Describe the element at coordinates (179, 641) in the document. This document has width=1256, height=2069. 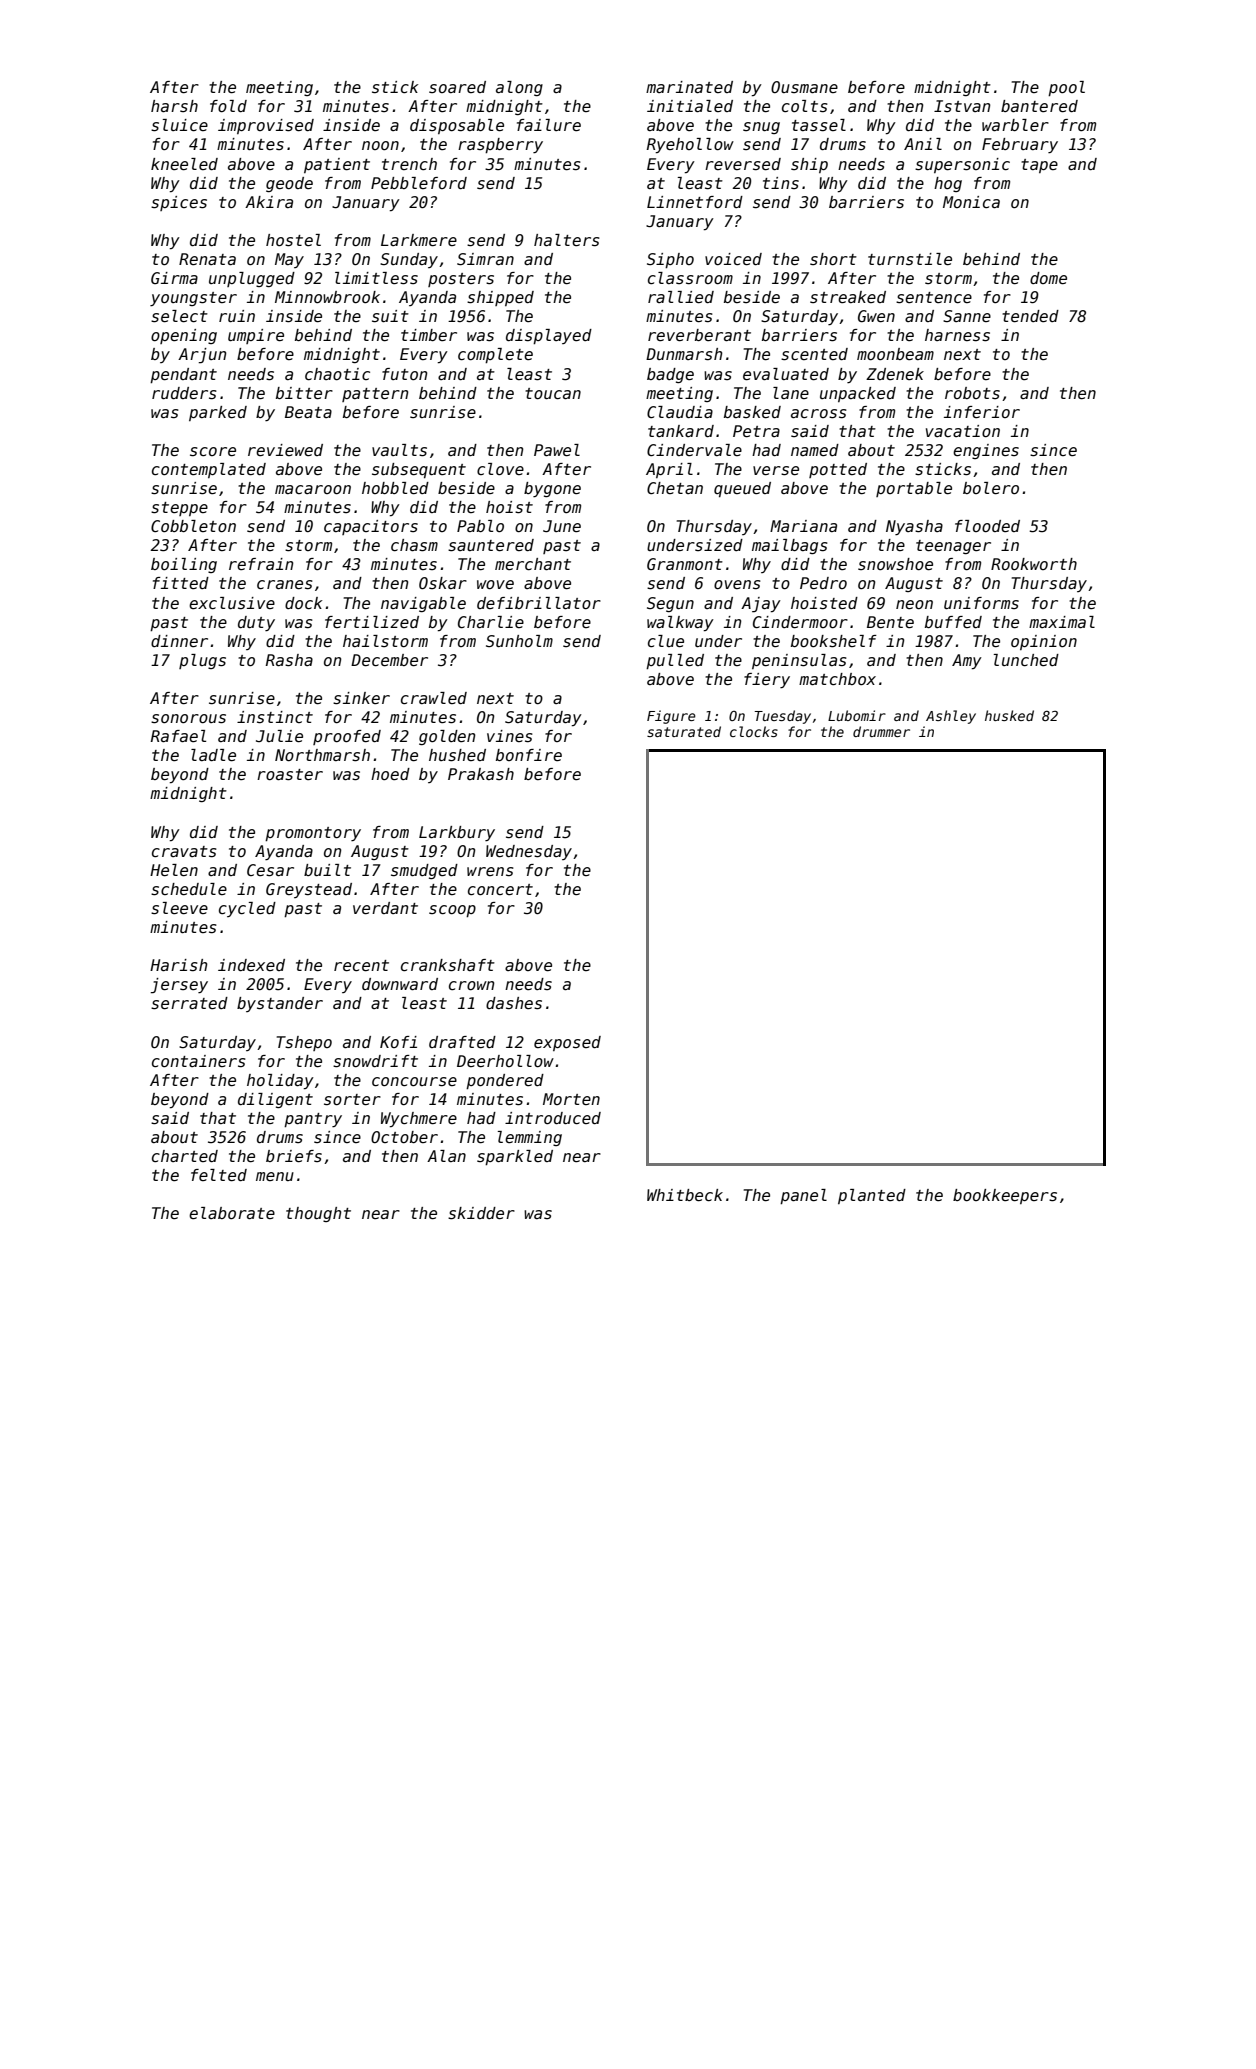
I see `dinner` at that location.
